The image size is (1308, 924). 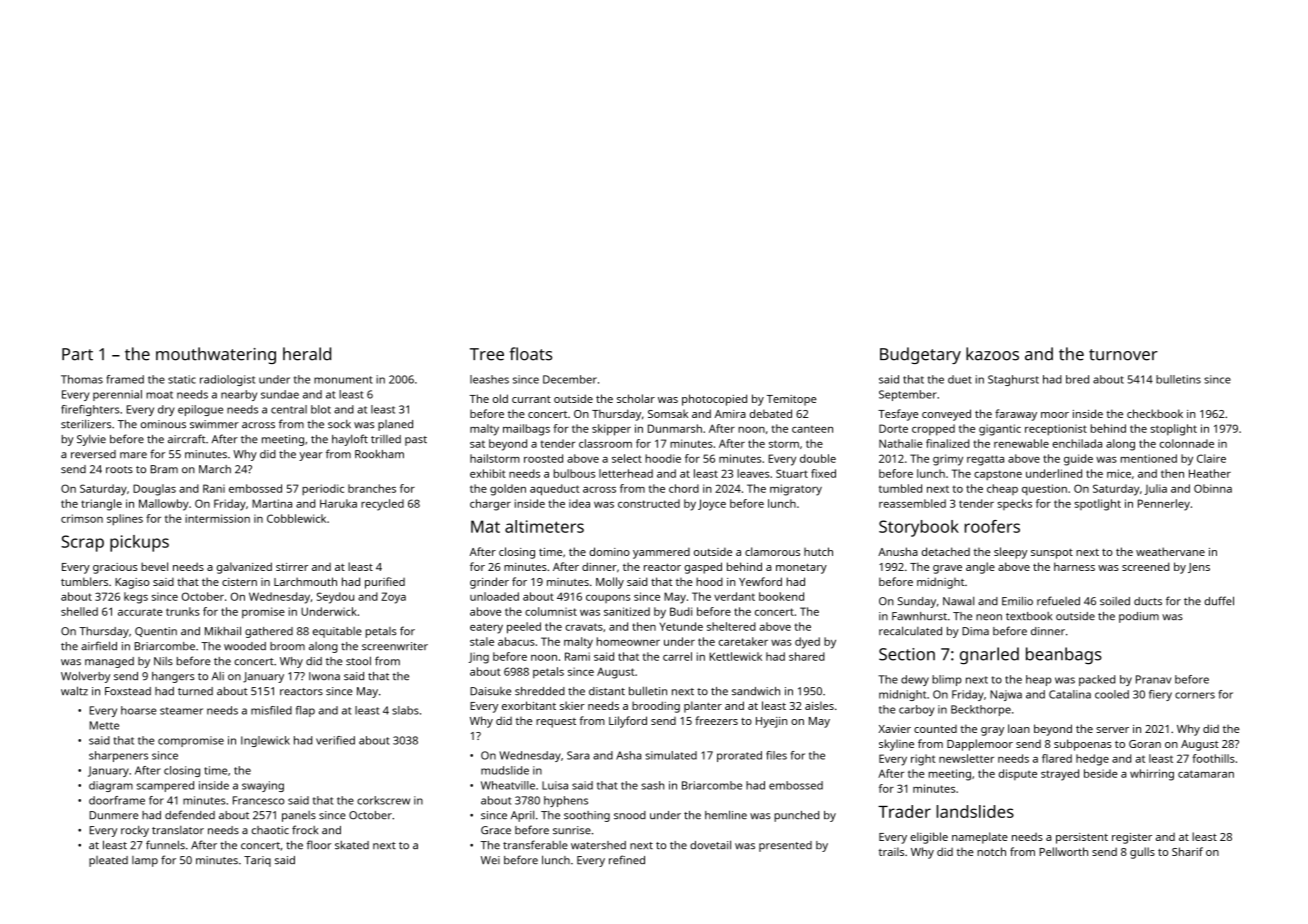 I want to click on mouthwatering, so click(x=216, y=355).
